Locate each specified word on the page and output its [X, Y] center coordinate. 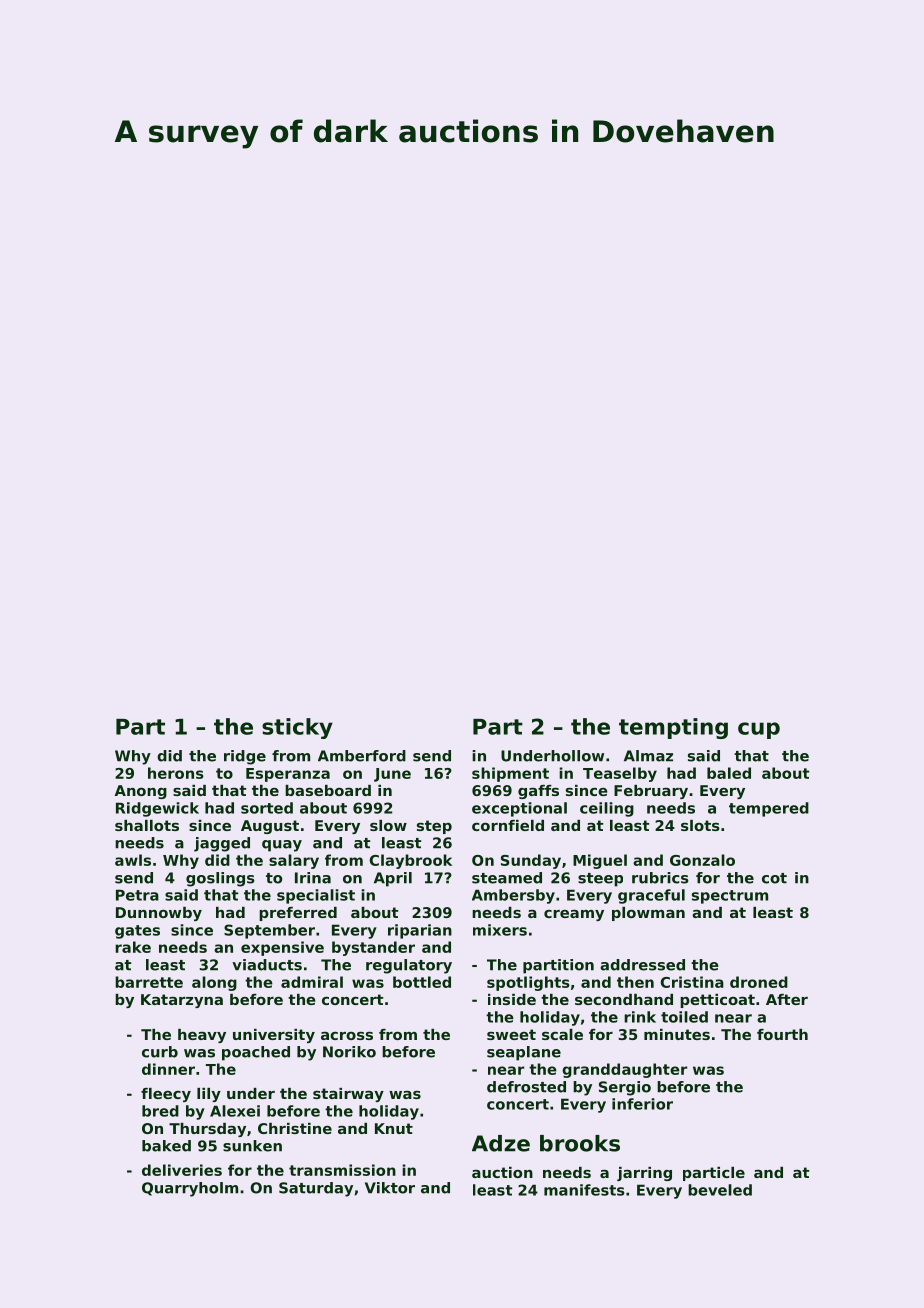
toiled [684, 1017]
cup [759, 730]
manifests [584, 1190]
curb [160, 1052]
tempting [673, 728]
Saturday [316, 1189]
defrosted [526, 1087]
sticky [297, 728]
